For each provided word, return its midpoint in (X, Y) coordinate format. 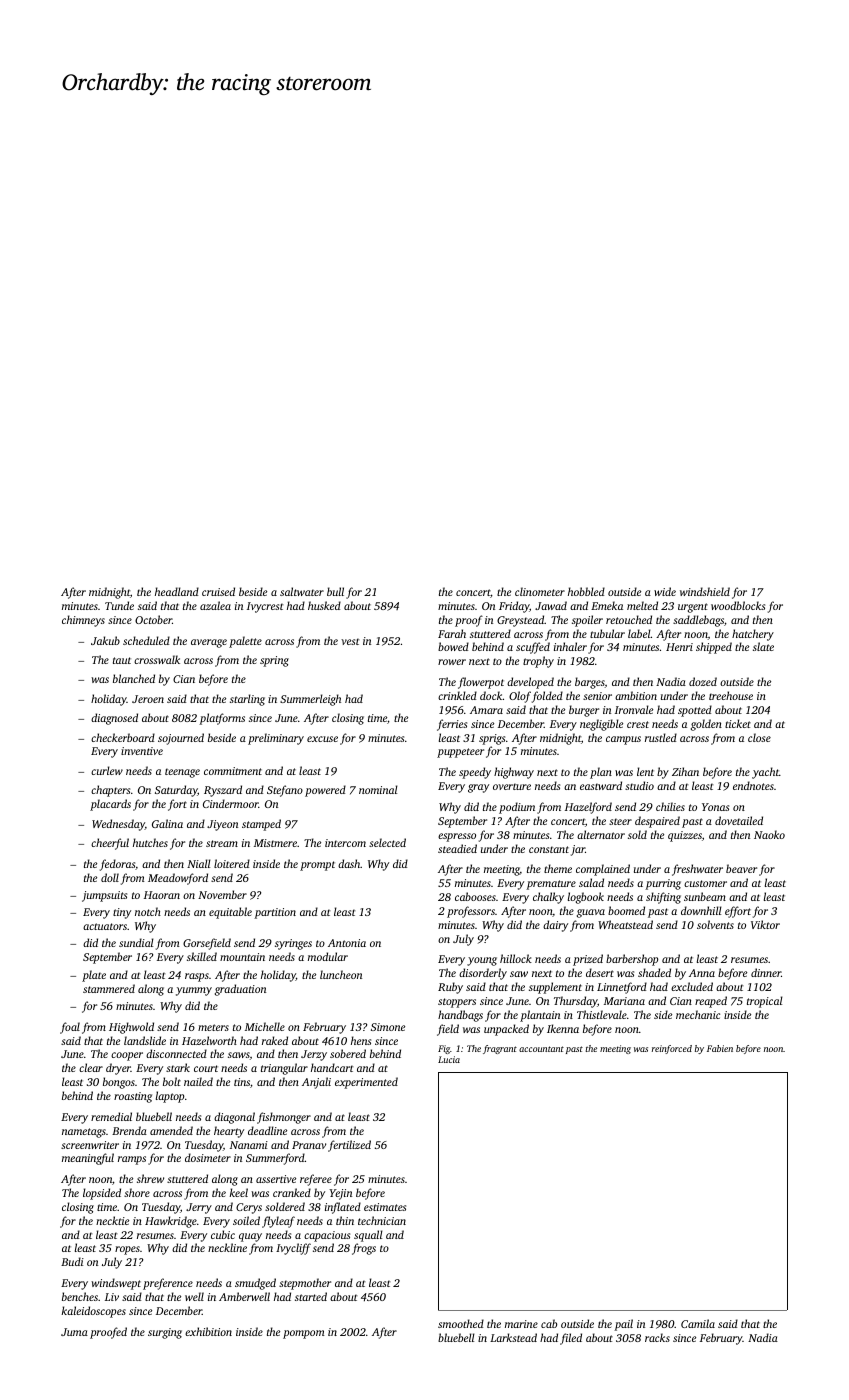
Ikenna (563, 1028)
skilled (202, 956)
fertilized (349, 1146)
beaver (741, 868)
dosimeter (208, 1157)
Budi (72, 1261)
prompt (317, 866)
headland (177, 591)
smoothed (461, 1323)
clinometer (540, 591)
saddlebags (698, 621)
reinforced (672, 1049)
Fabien (720, 1048)
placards (110, 805)
